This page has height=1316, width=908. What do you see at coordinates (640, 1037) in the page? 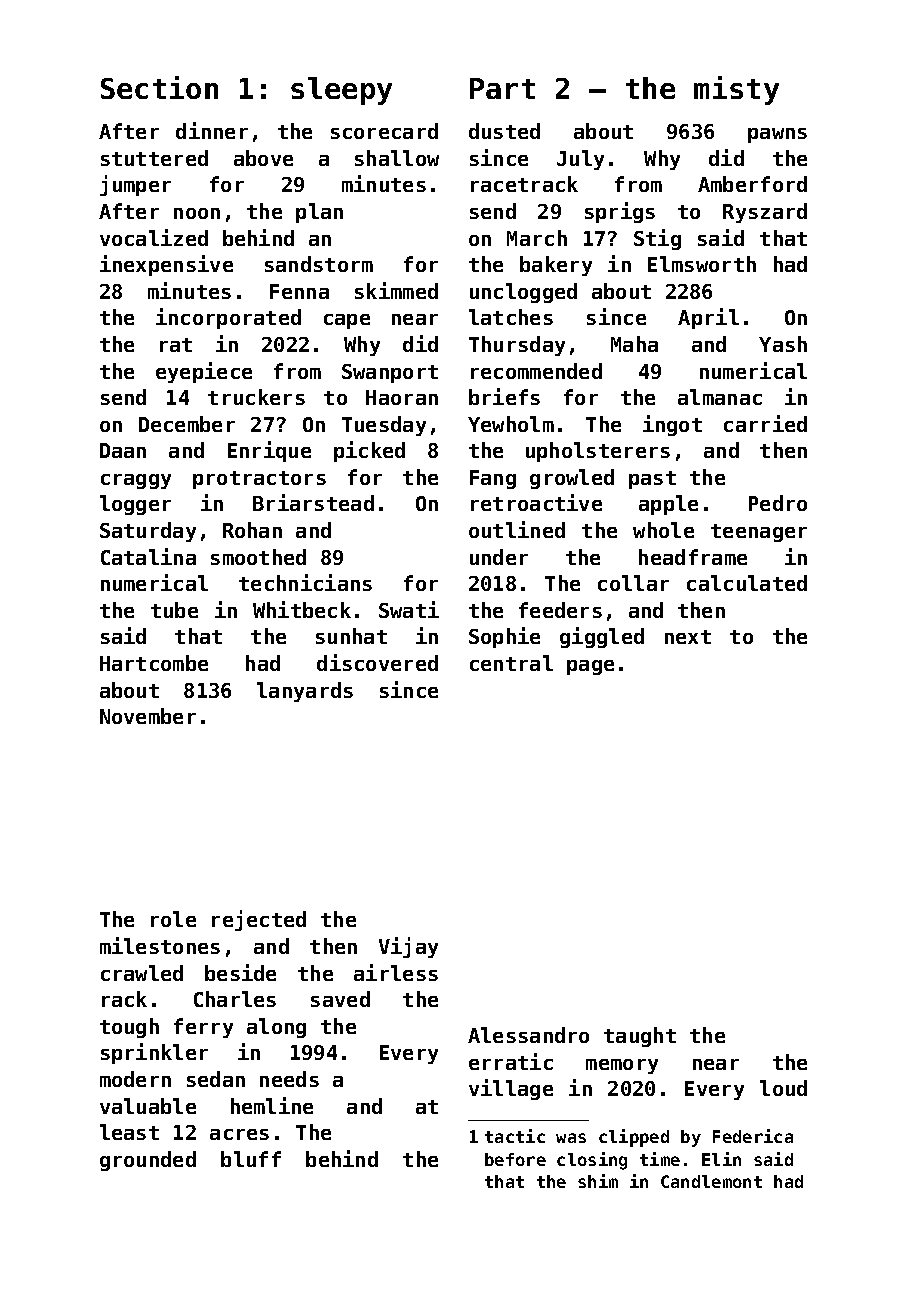
I see `taught` at bounding box center [640, 1037].
